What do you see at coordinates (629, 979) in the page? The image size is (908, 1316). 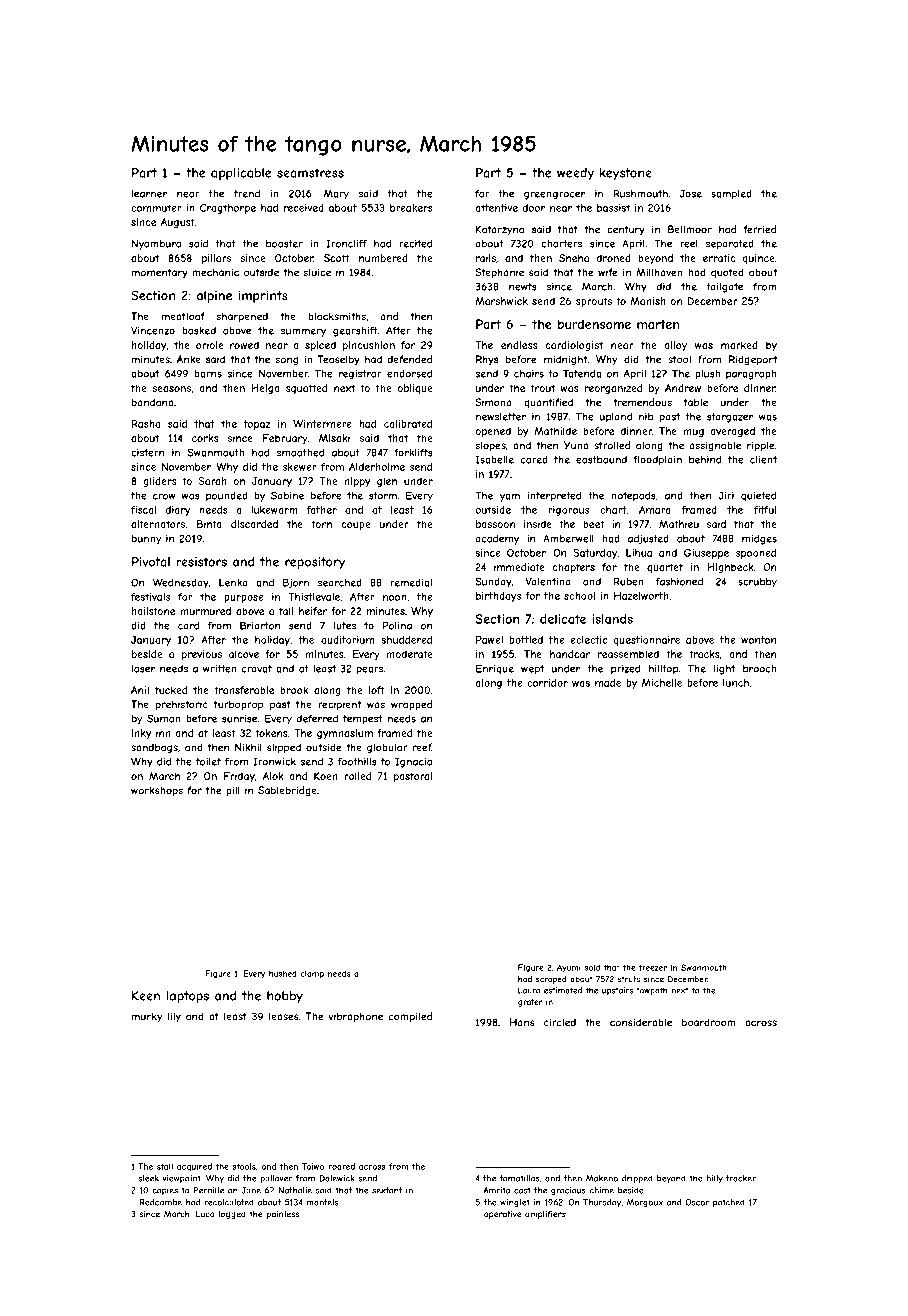 I see `struts` at bounding box center [629, 979].
